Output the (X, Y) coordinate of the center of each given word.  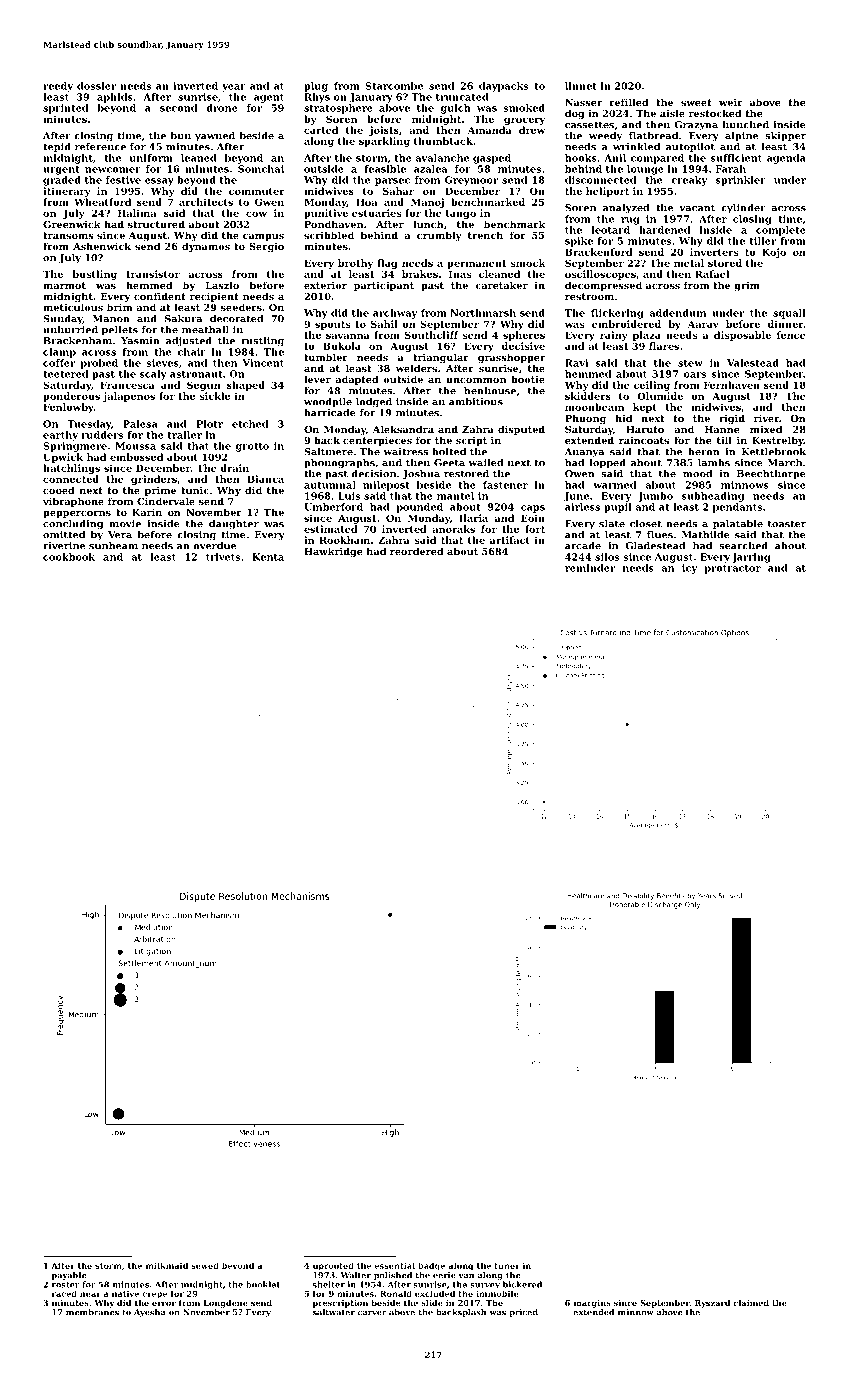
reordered (417, 551)
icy (689, 569)
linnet (581, 86)
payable (69, 1276)
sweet (696, 102)
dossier (96, 86)
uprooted (333, 1266)
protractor (732, 569)
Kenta (268, 557)
